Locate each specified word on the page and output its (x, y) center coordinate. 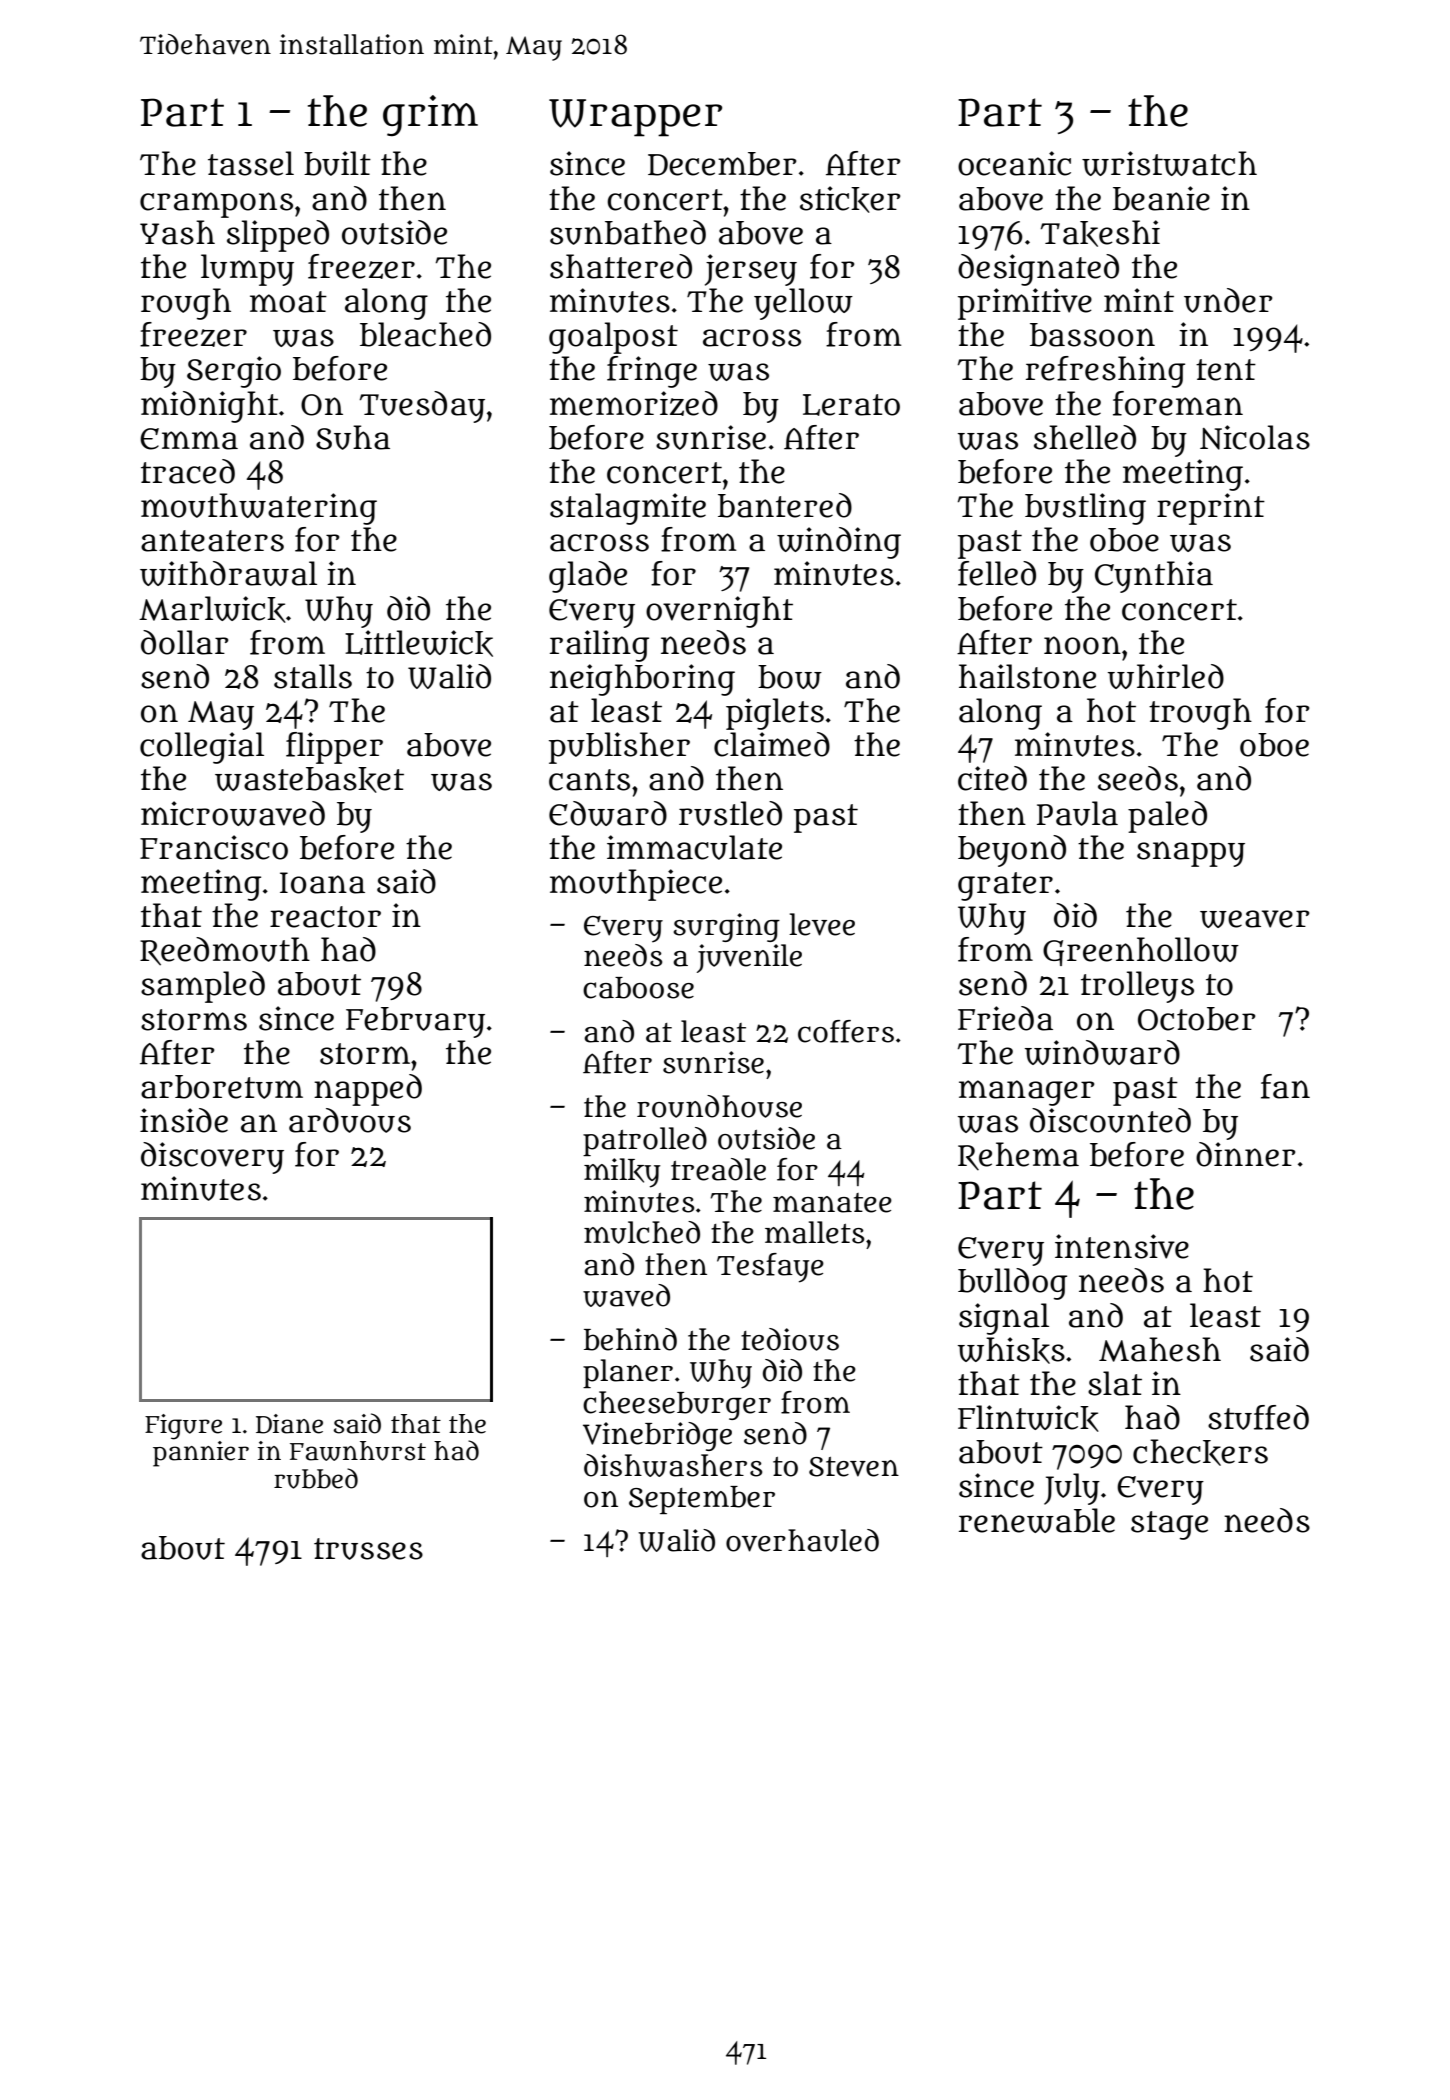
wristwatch (1169, 163)
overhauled (802, 1540)
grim (430, 115)
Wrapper (635, 118)
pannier (201, 1454)
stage (1169, 1525)
